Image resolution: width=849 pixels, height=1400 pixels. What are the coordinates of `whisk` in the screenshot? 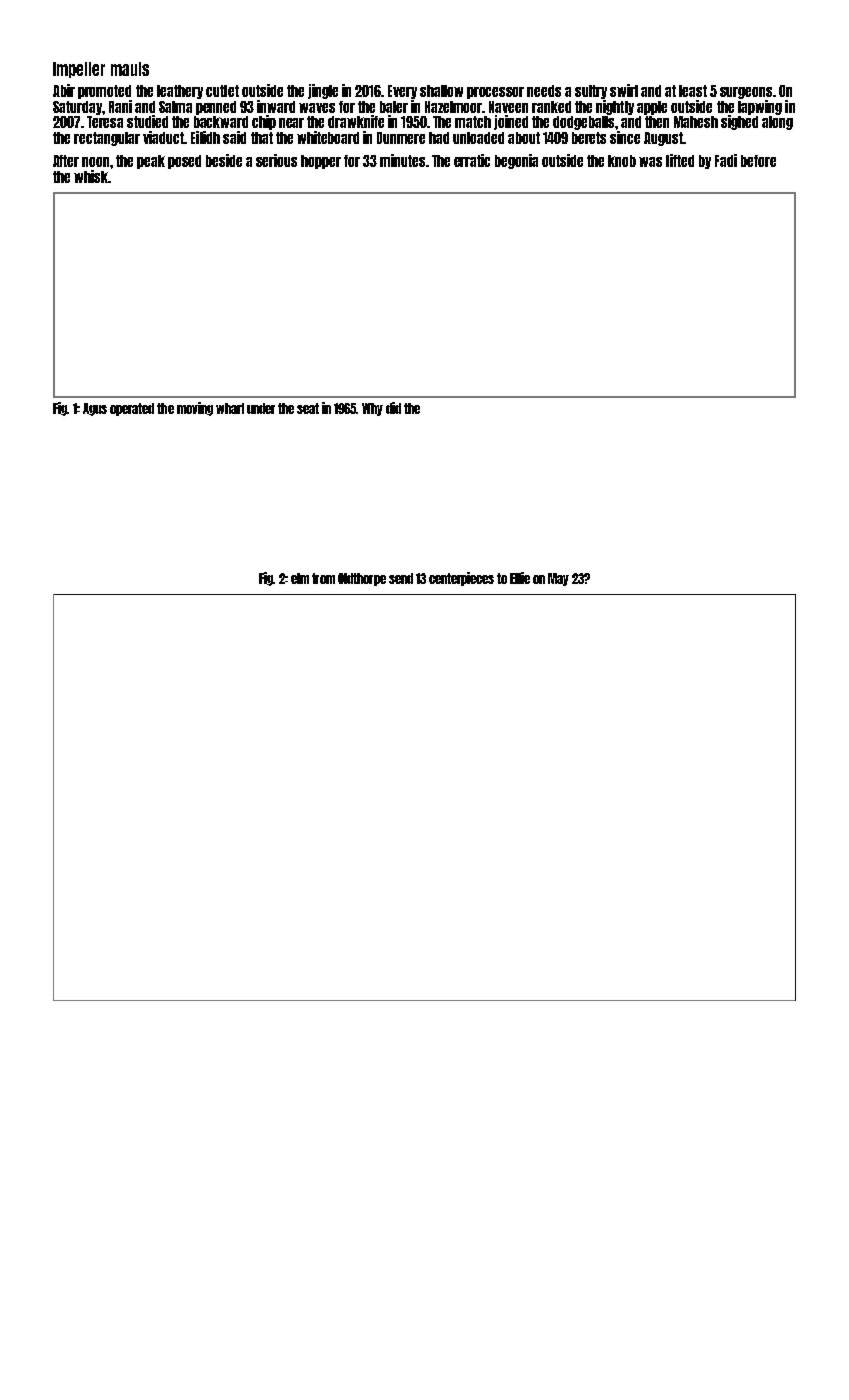 It's located at (91, 176).
